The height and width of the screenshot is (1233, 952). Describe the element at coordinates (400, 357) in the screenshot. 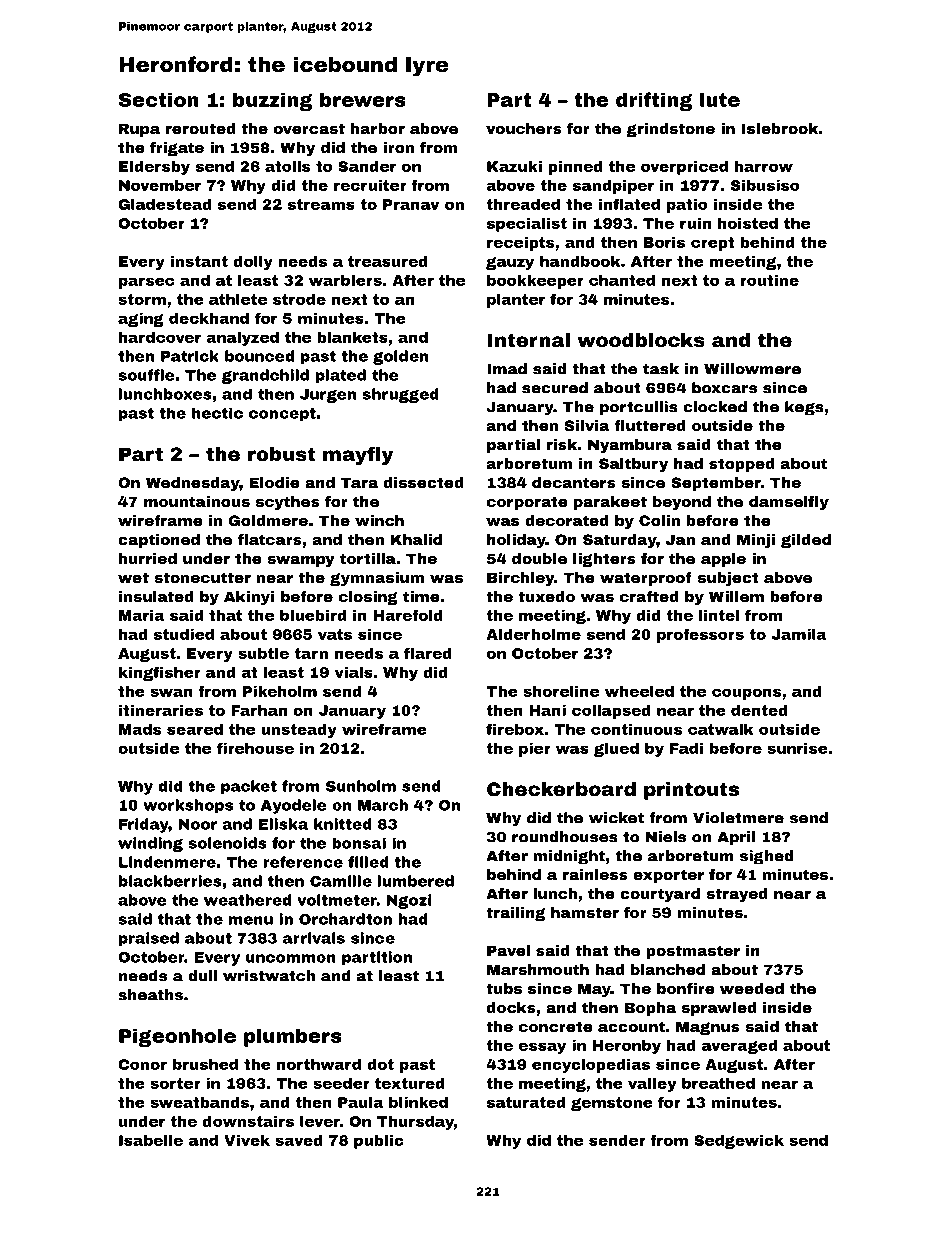

I see `golden` at that location.
